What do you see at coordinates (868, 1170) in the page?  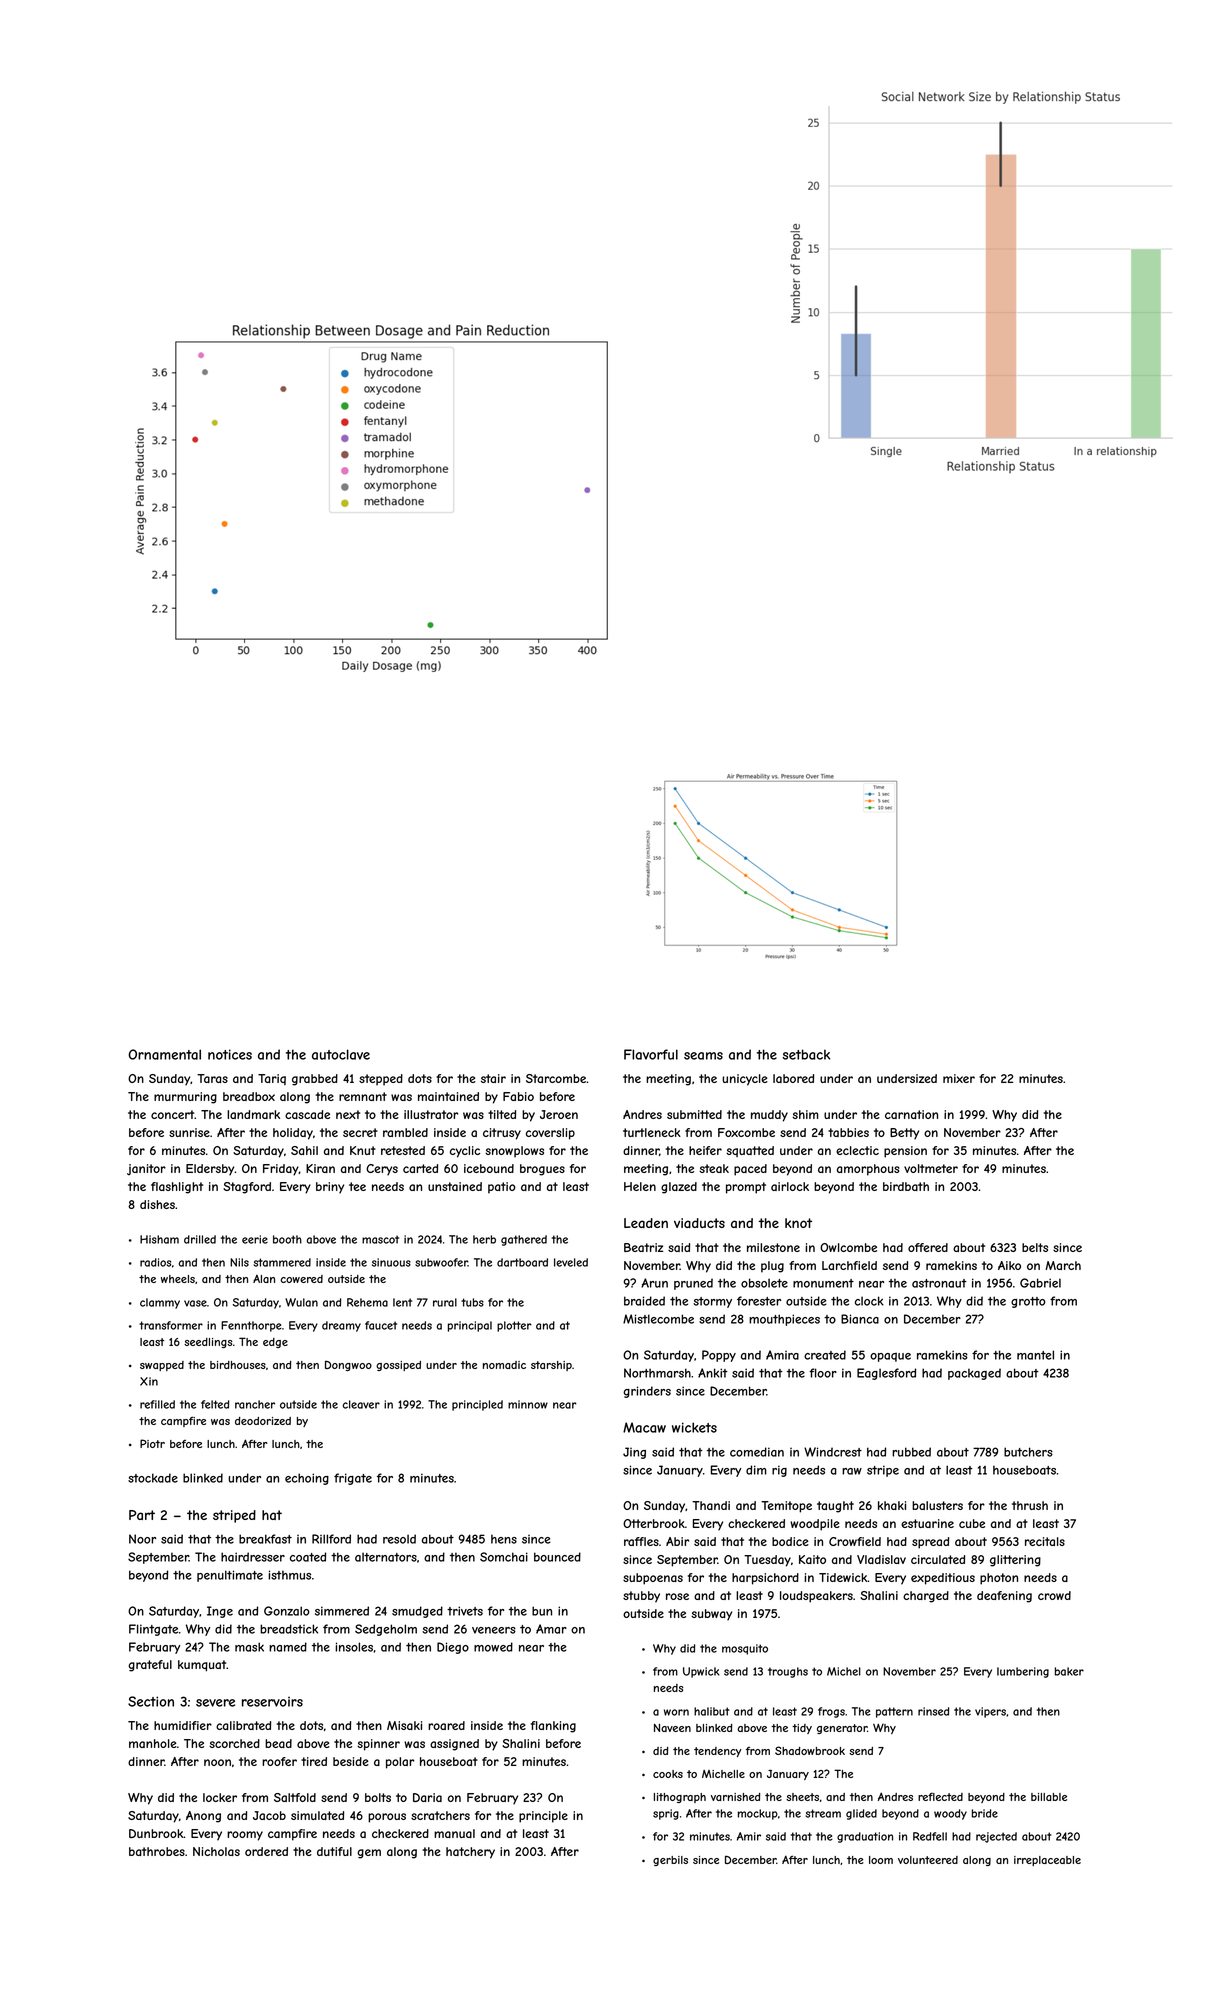 I see `amorphous` at bounding box center [868, 1170].
